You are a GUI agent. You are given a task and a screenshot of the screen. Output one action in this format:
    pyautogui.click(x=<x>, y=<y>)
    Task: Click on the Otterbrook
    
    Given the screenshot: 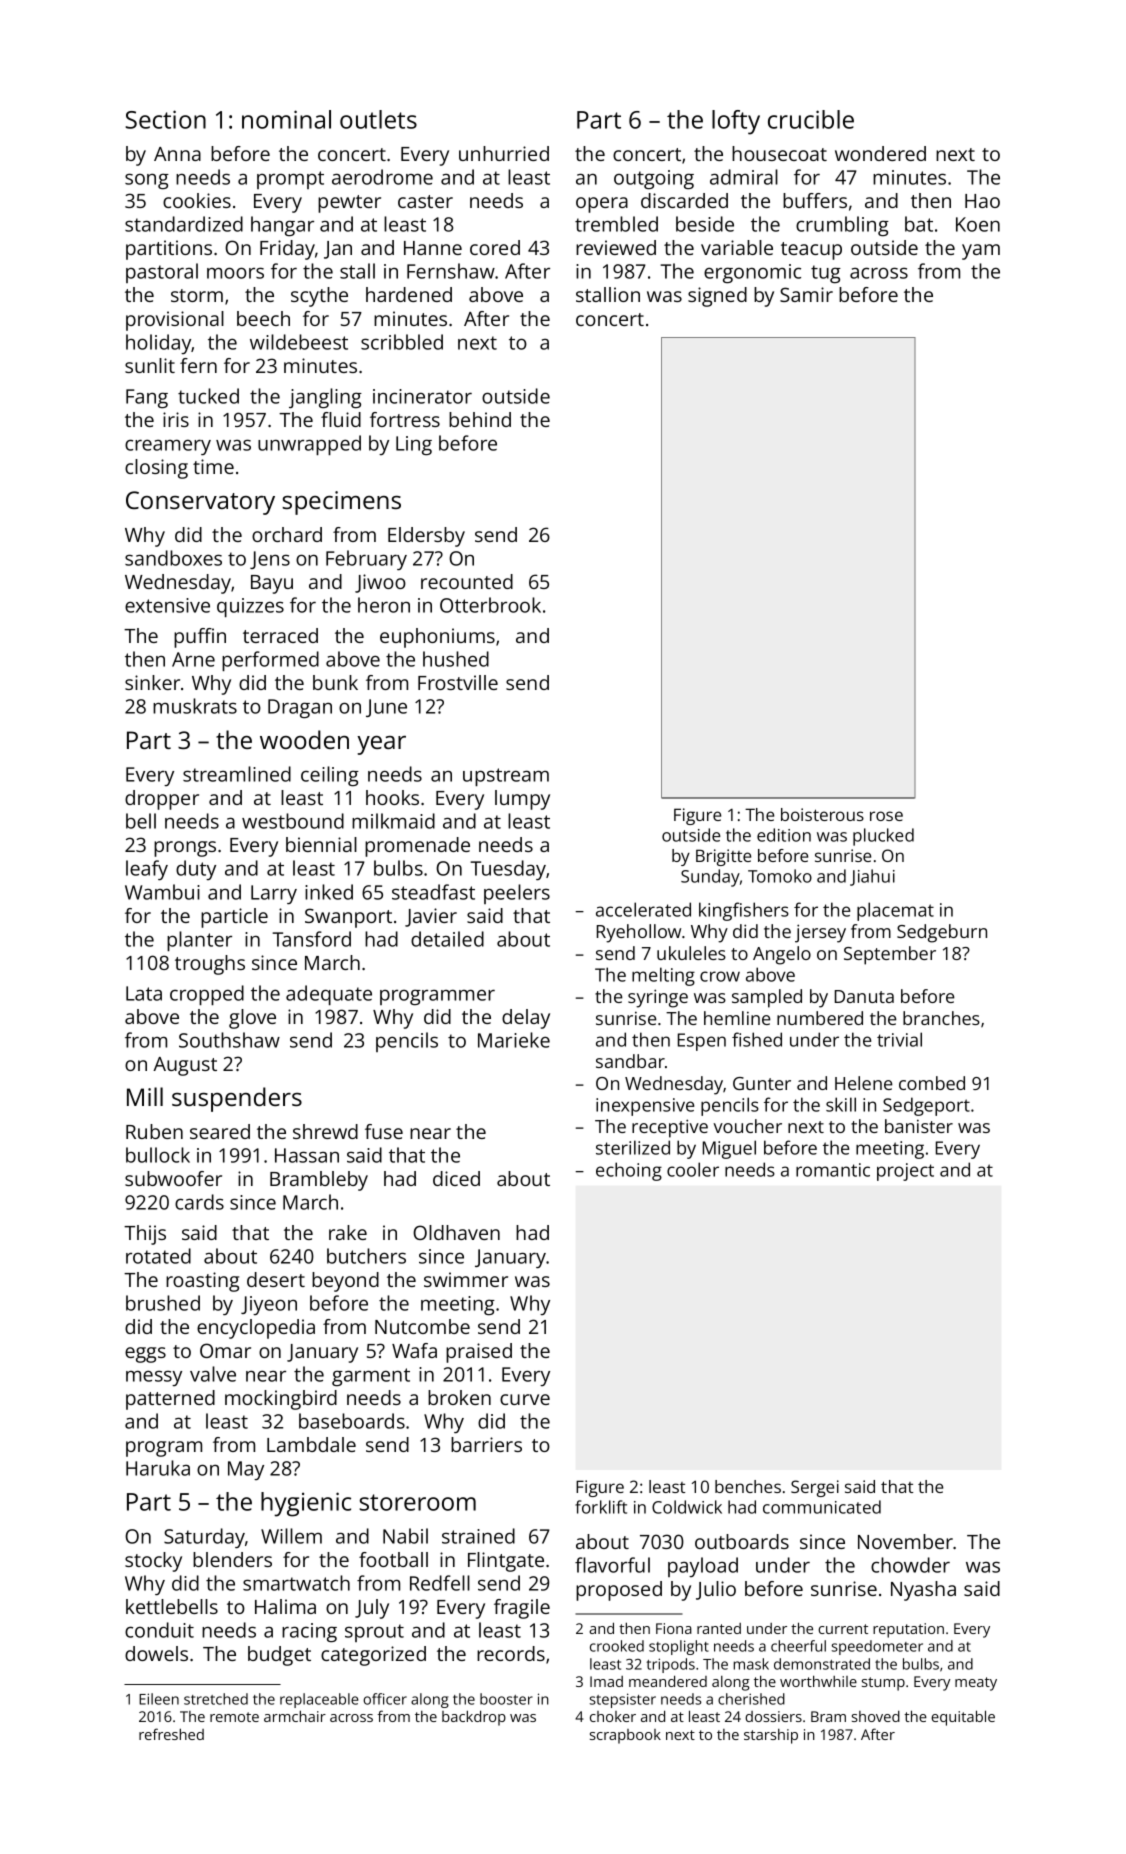 What is the action you would take?
    pyautogui.click(x=490, y=605)
